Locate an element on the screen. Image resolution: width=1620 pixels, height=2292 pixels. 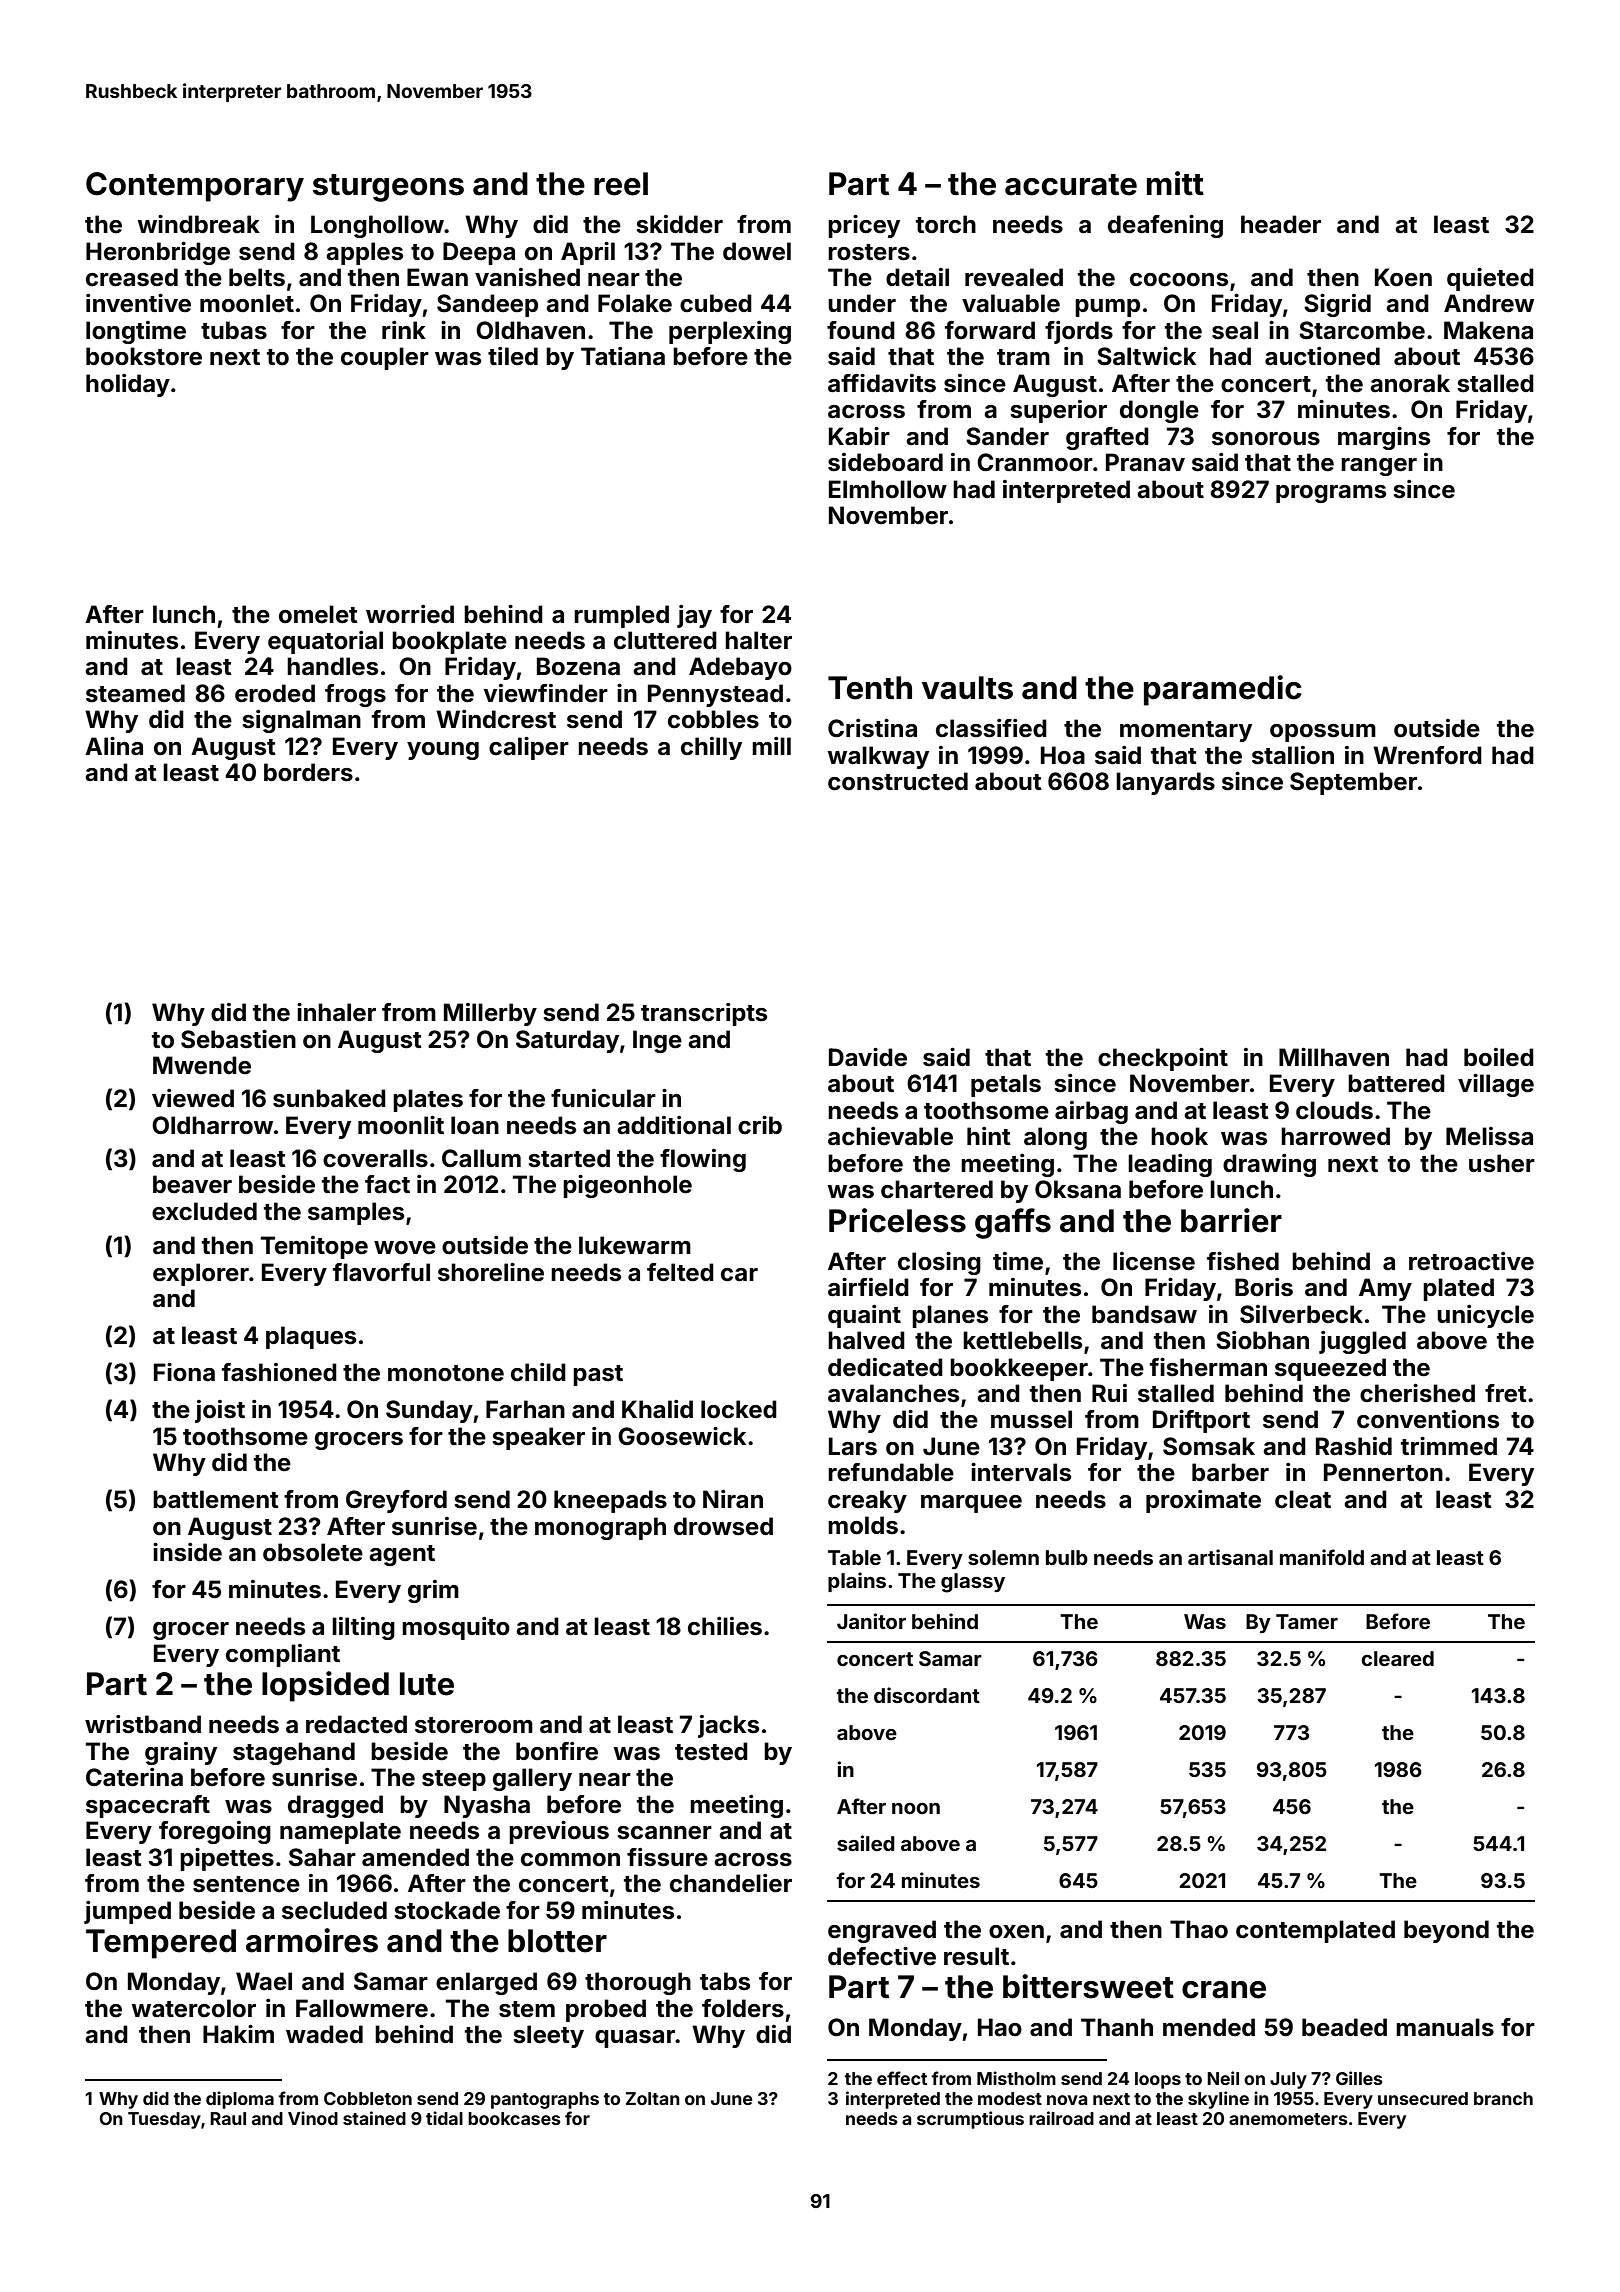
lopsided is located at coordinates (325, 1686).
